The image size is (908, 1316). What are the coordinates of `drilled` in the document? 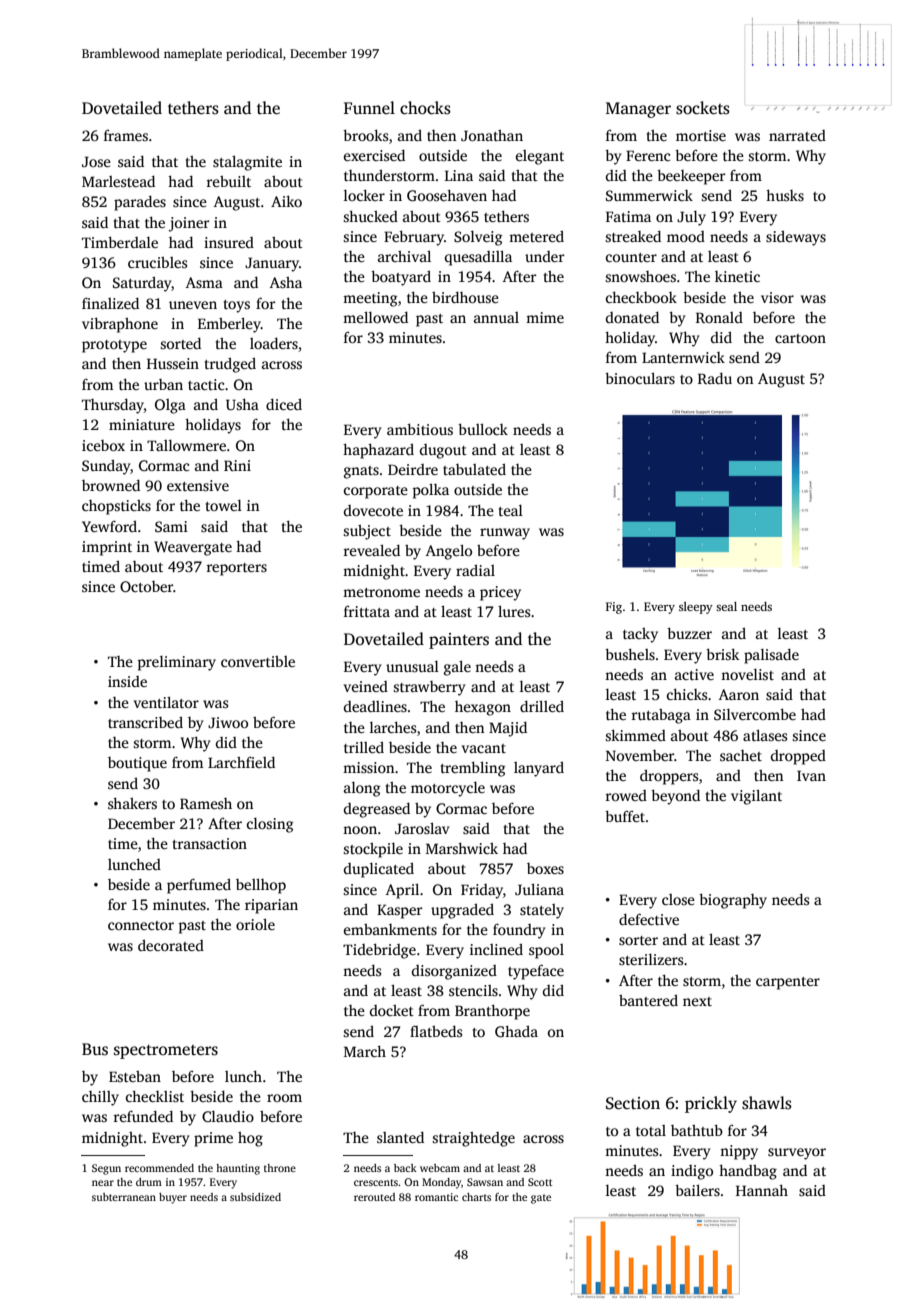 It's located at (542, 706).
